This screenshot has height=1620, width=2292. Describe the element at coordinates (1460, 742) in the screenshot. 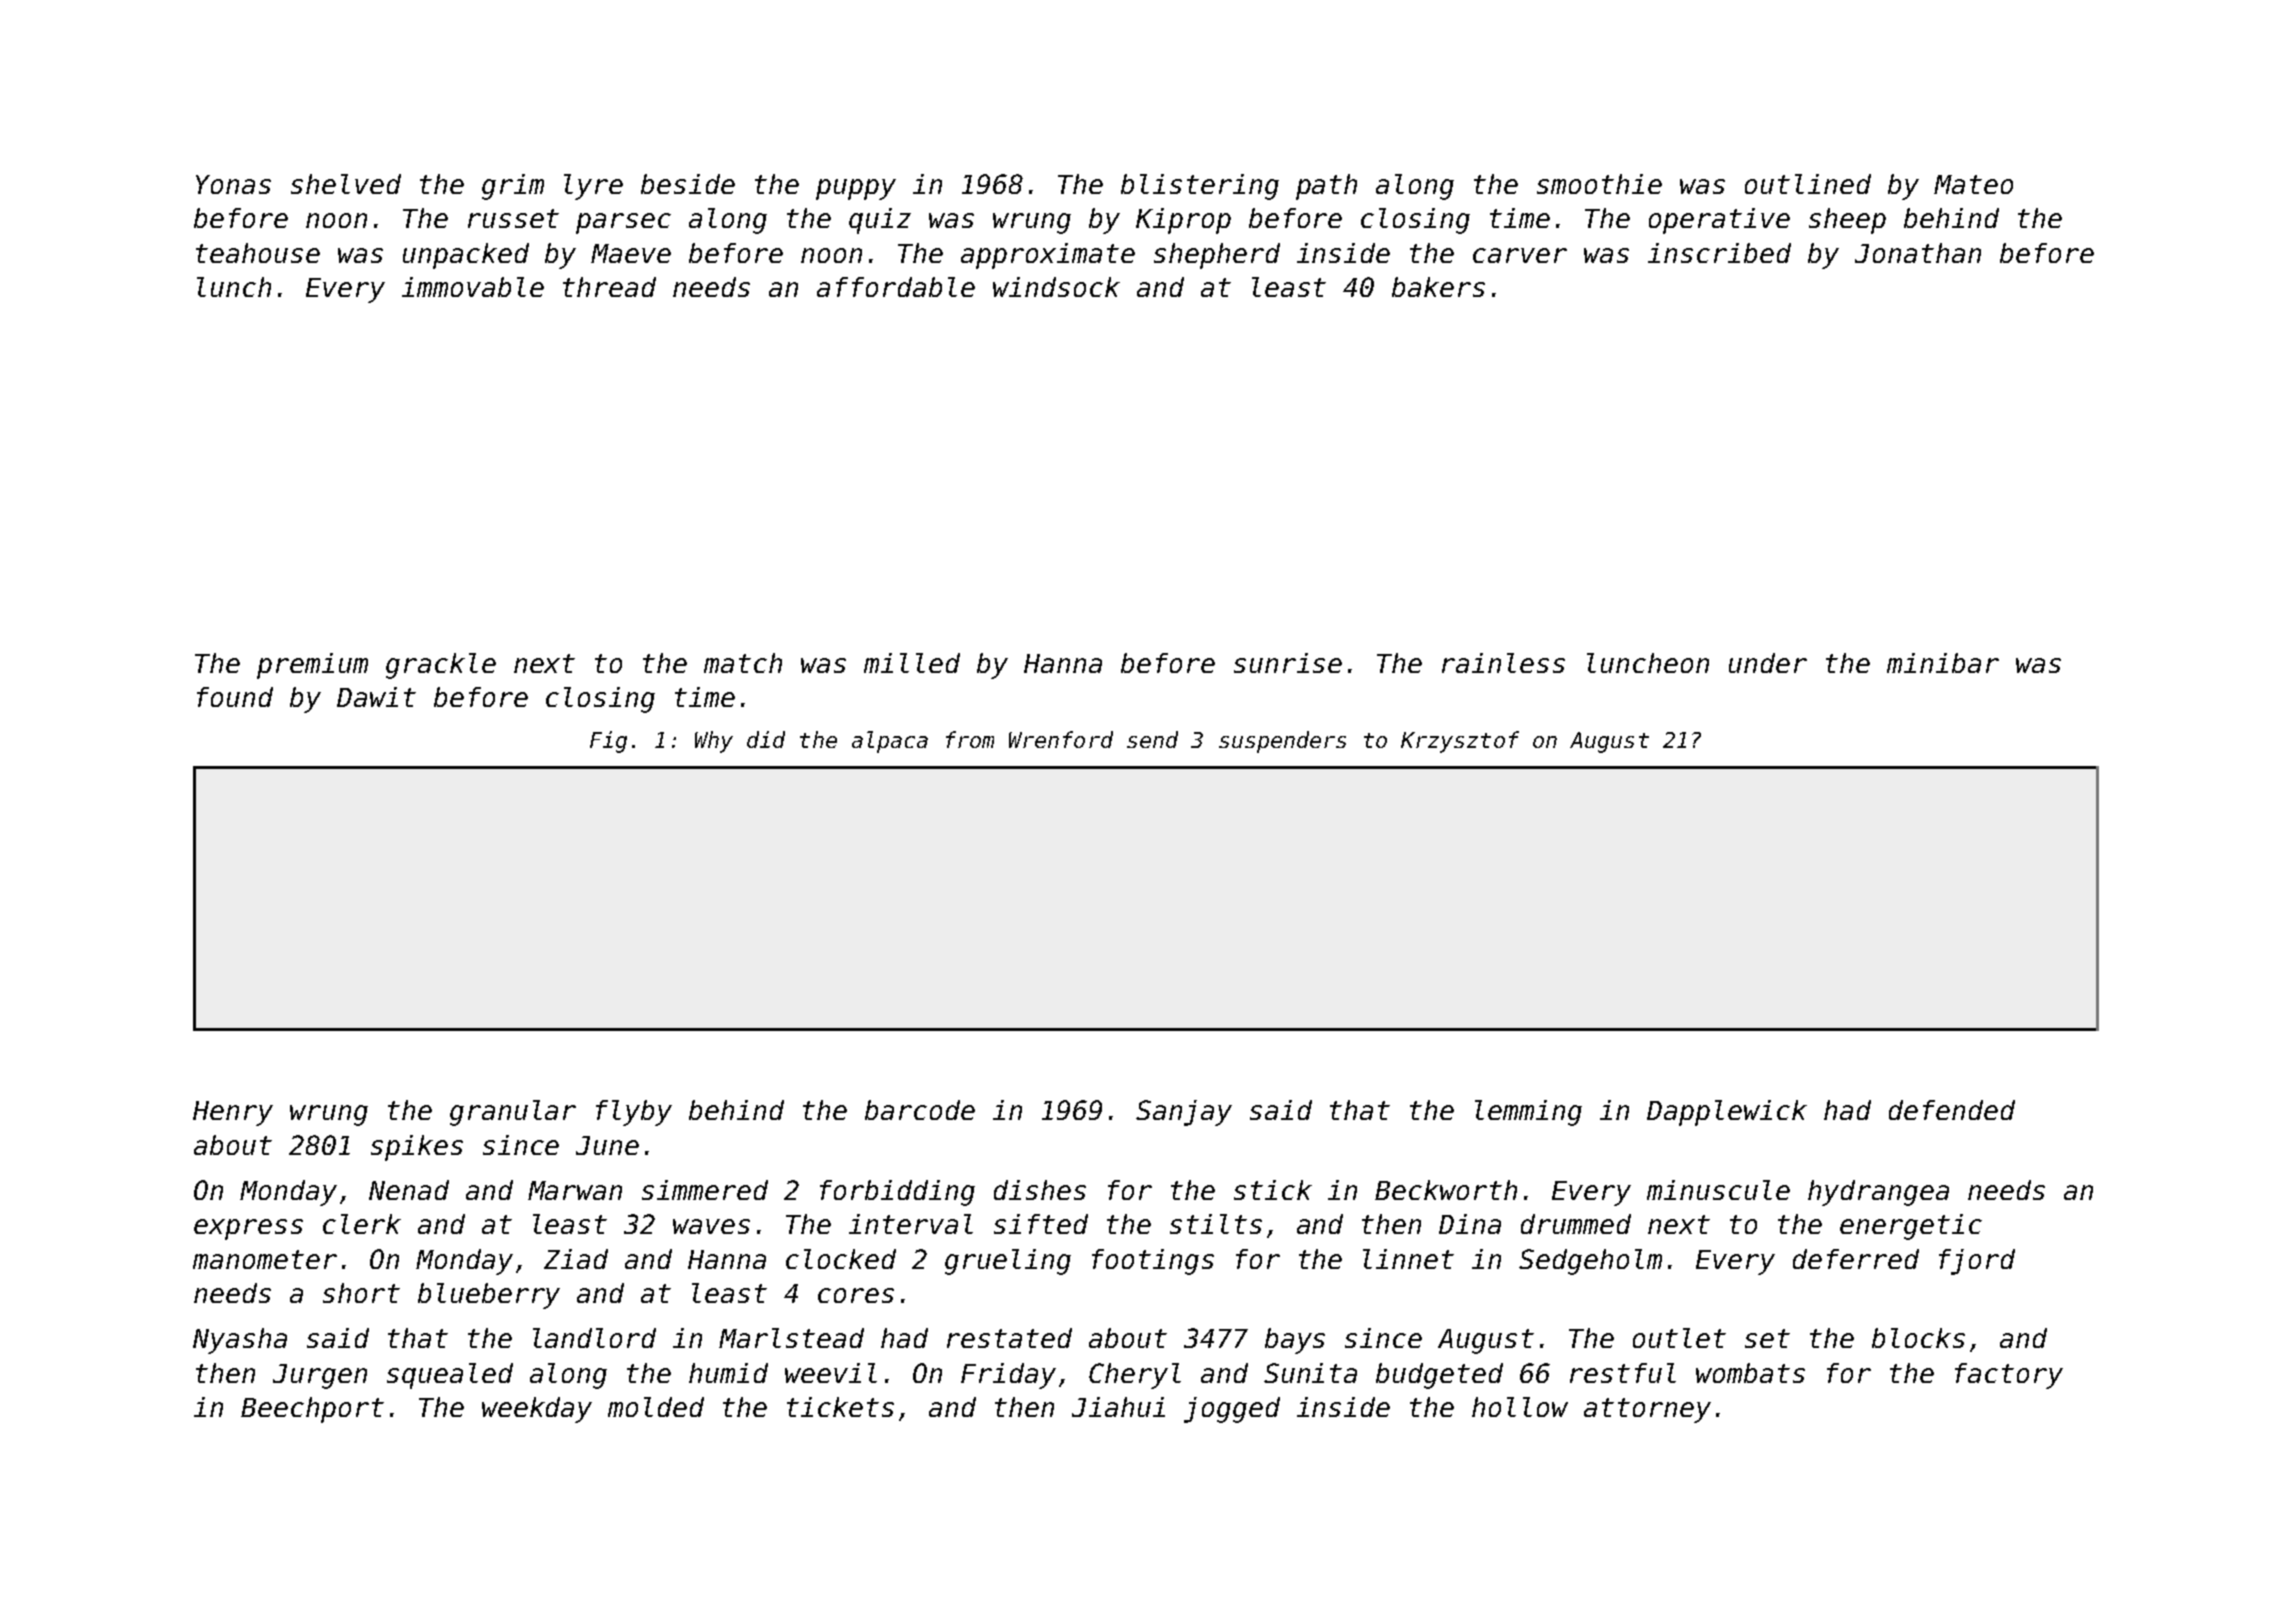

I see `Krzysztof` at that location.
